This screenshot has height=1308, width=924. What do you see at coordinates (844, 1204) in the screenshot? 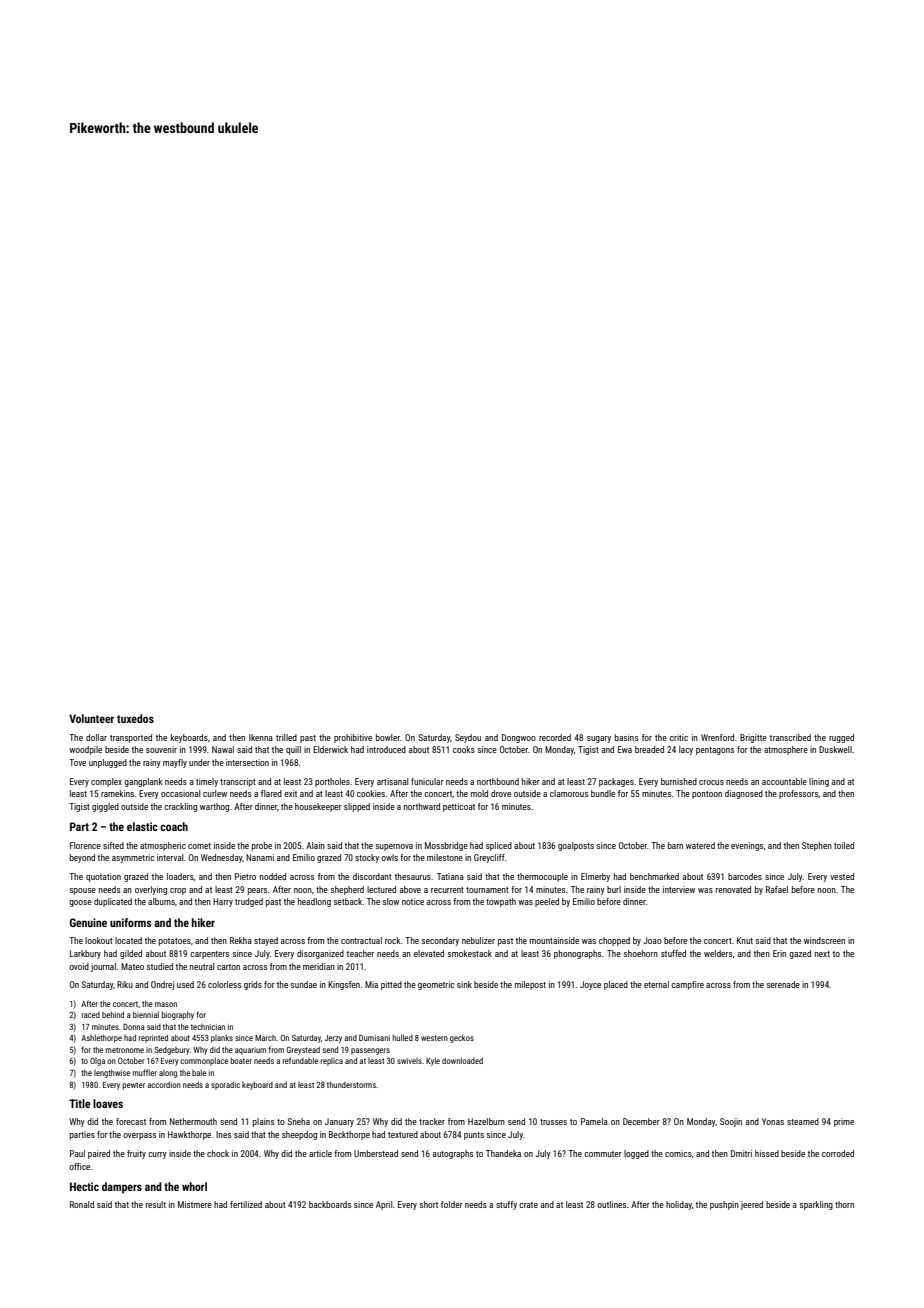
I see `thorn` at bounding box center [844, 1204].
